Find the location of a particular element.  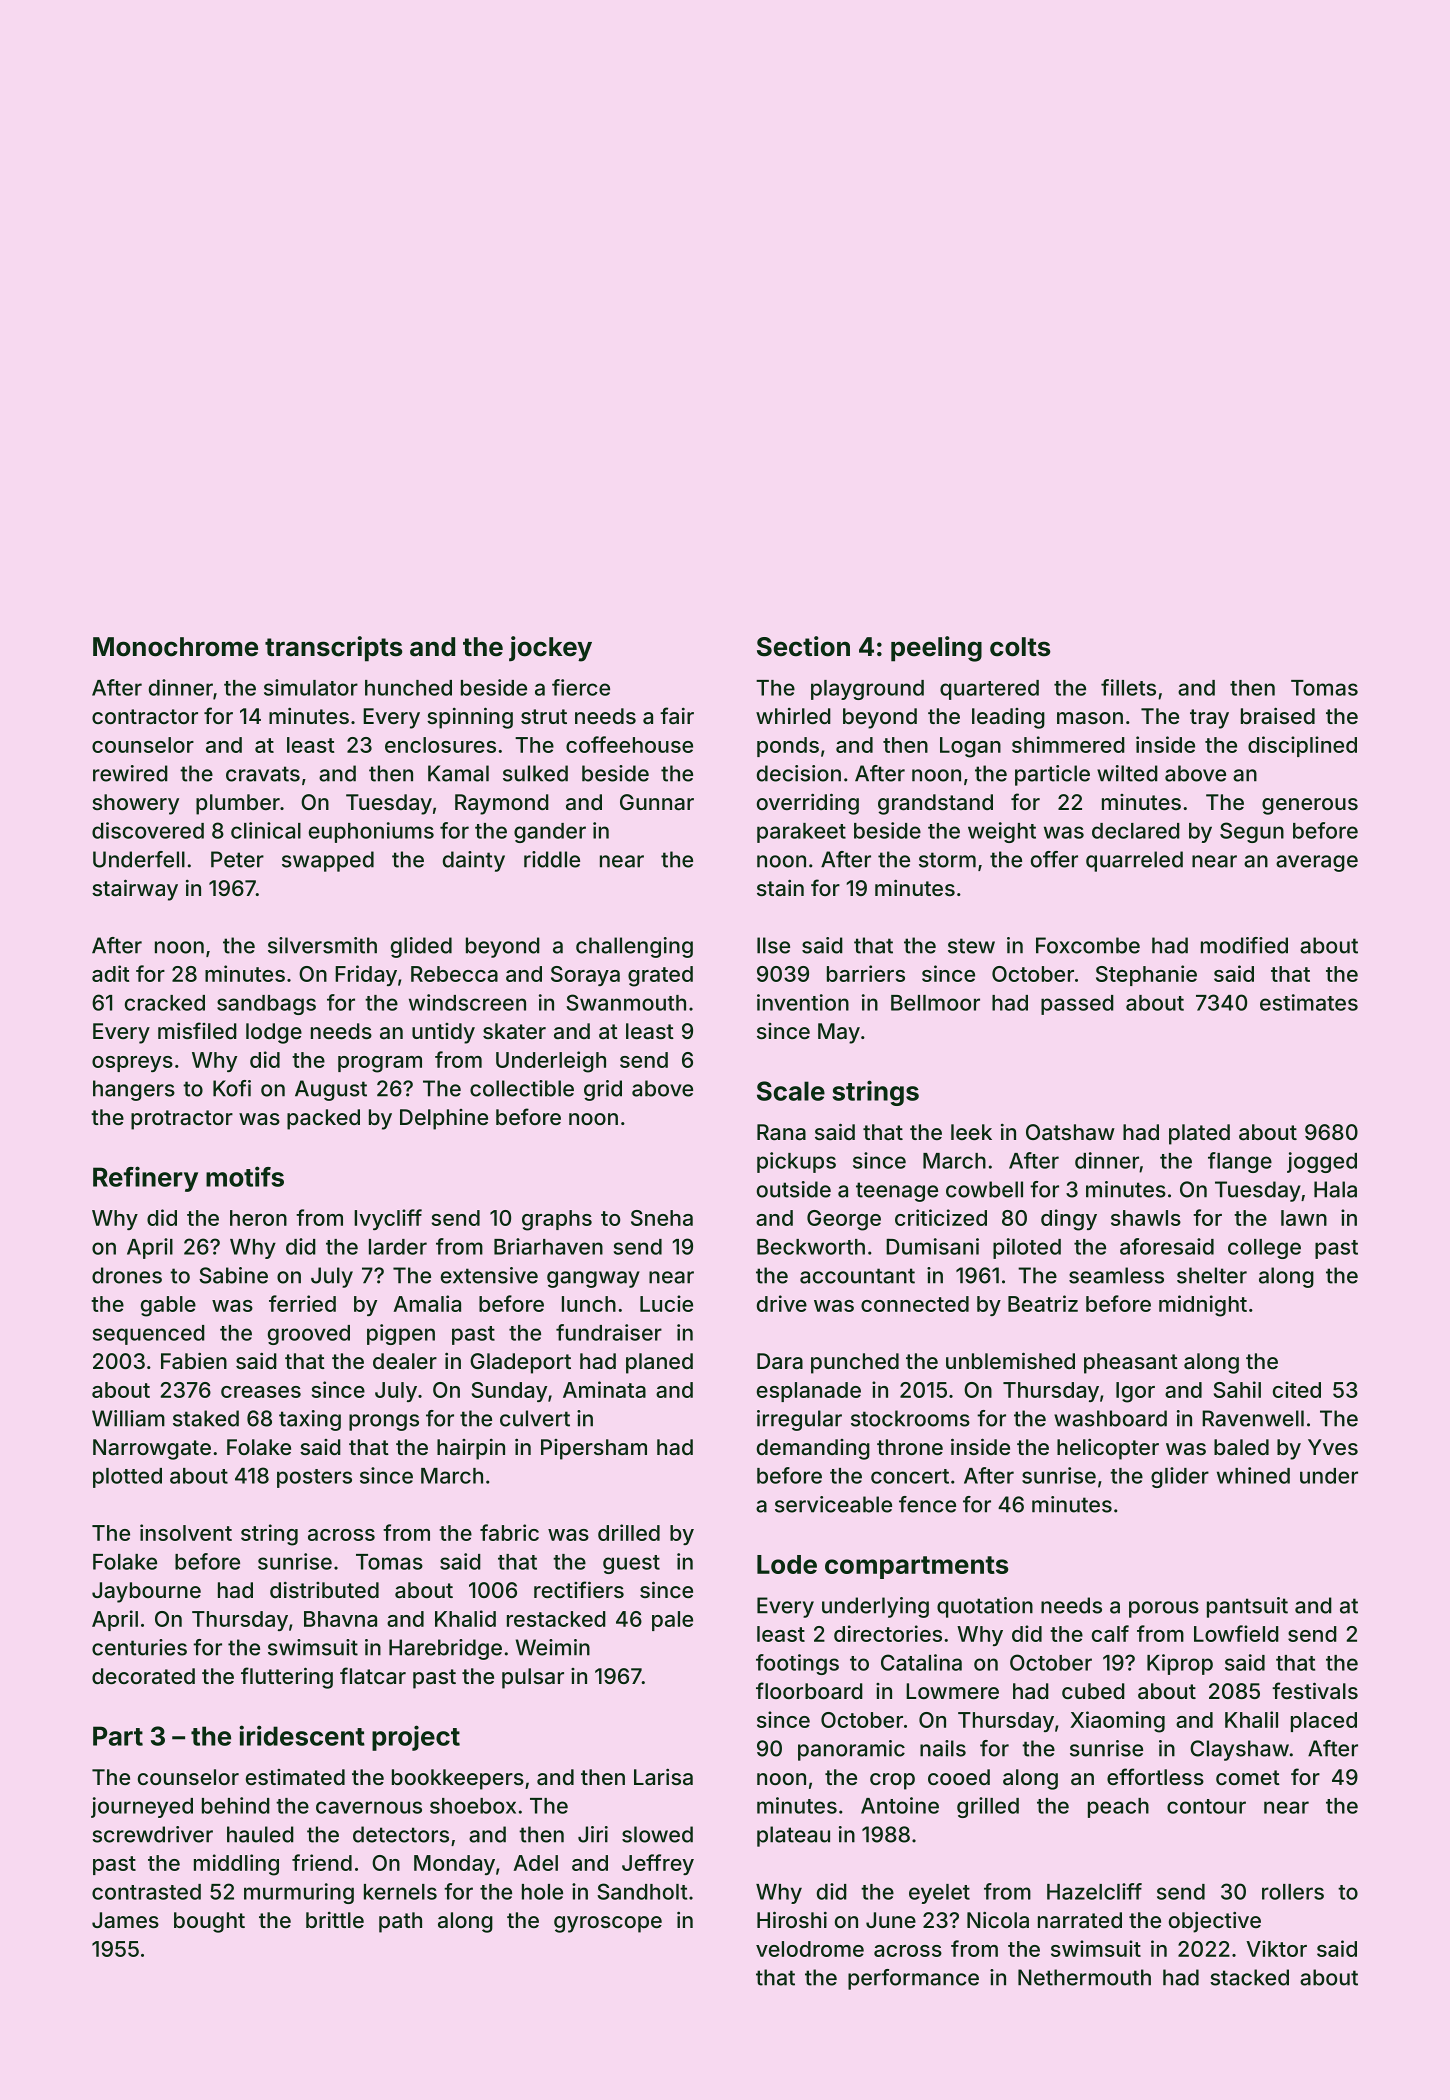

glider is located at coordinates (1180, 1477).
